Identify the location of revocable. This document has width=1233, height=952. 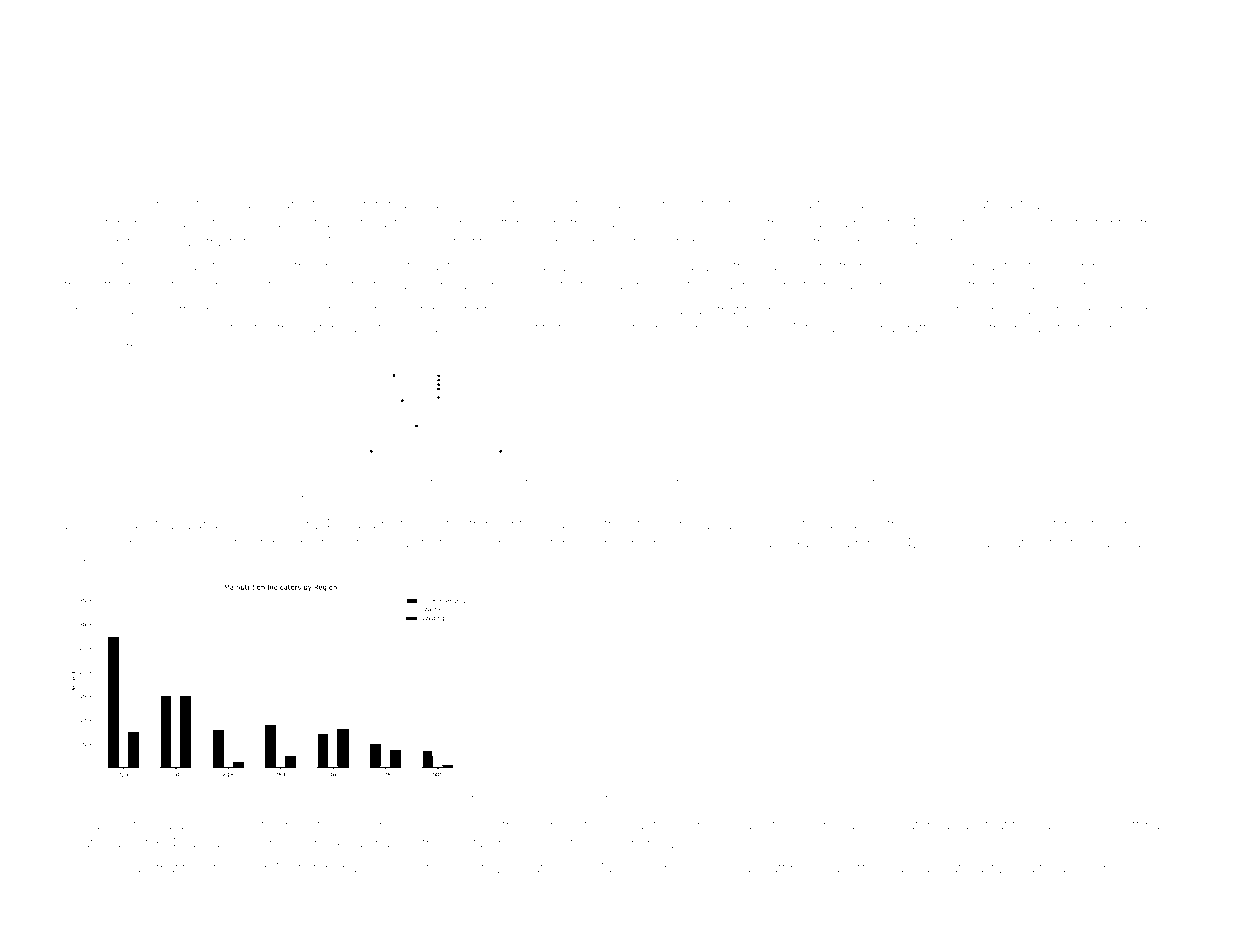
(1023, 285).
